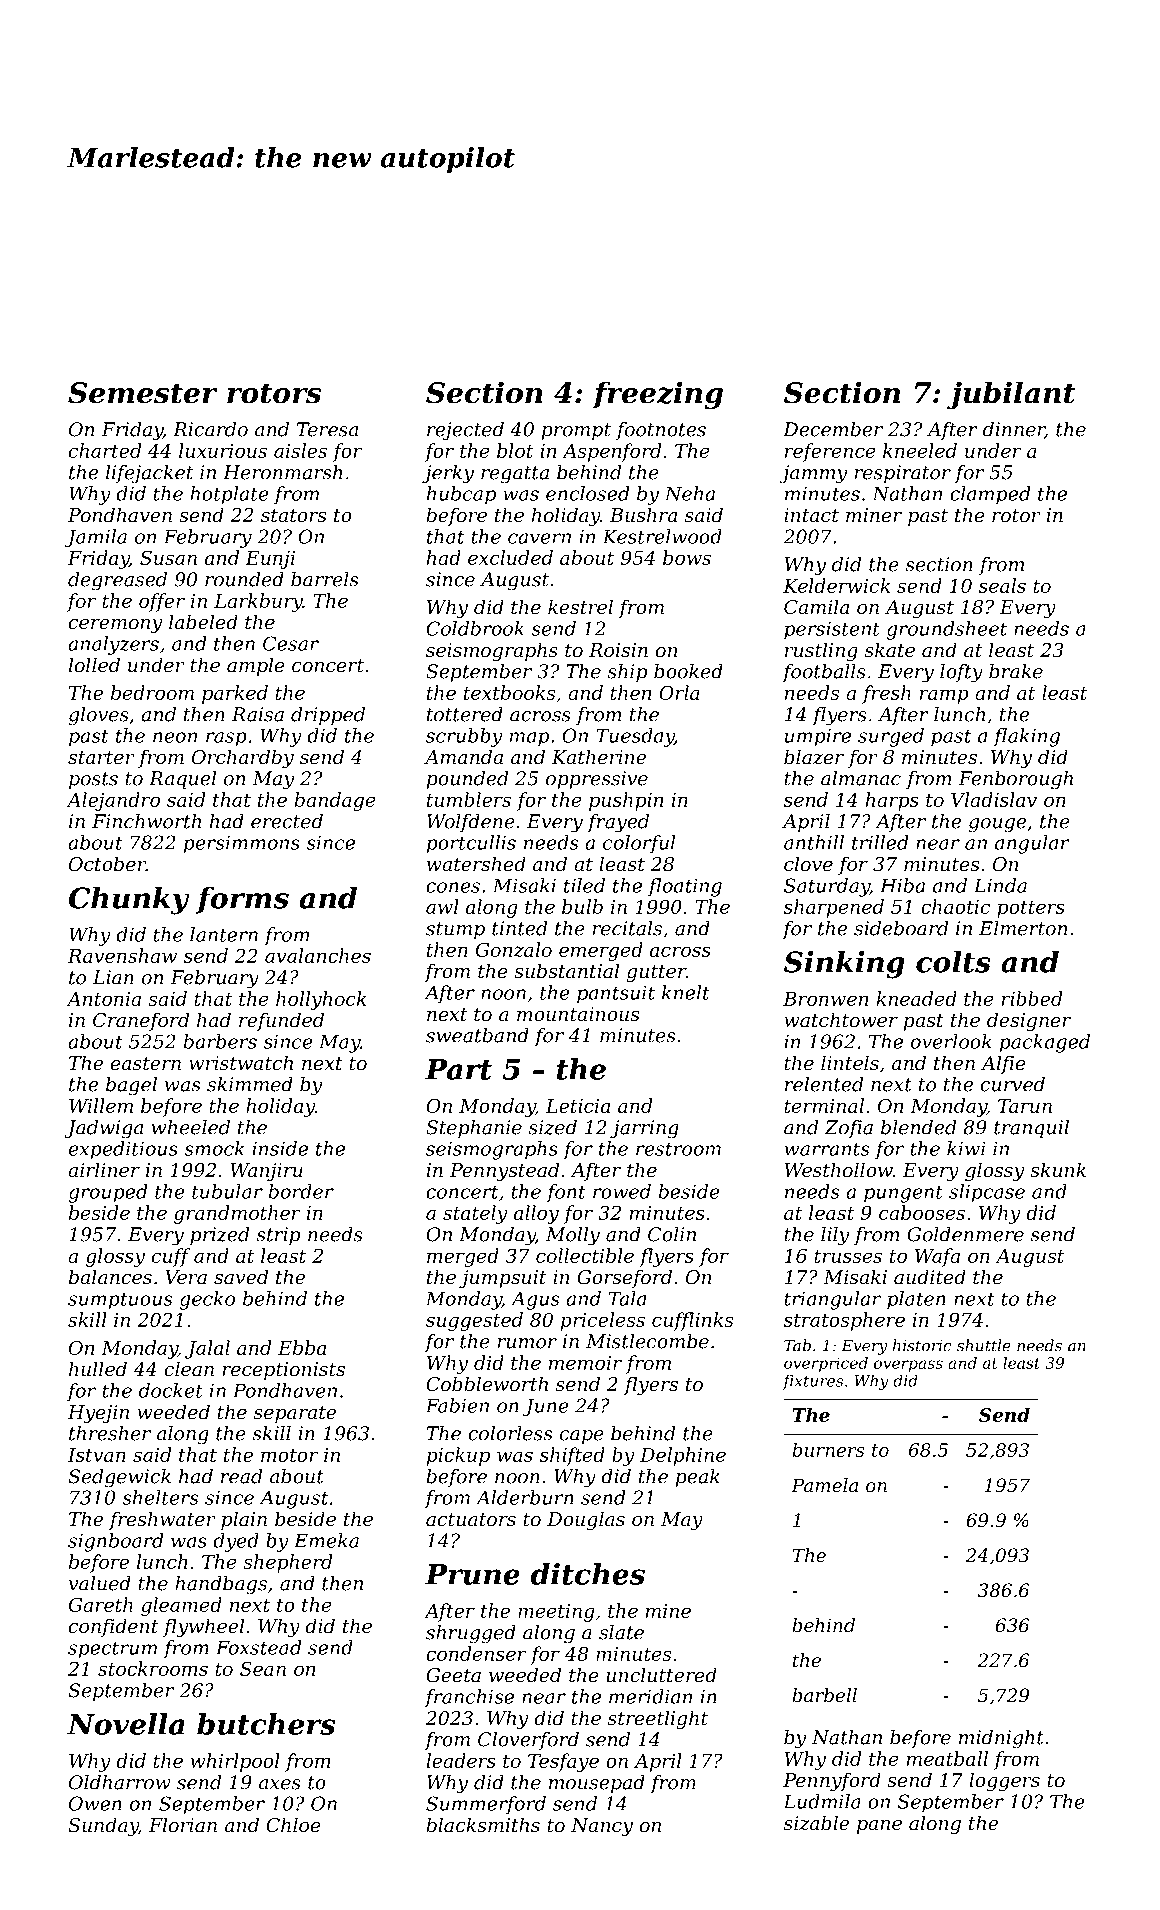  What do you see at coordinates (687, 557) in the image?
I see `bows` at bounding box center [687, 557].
